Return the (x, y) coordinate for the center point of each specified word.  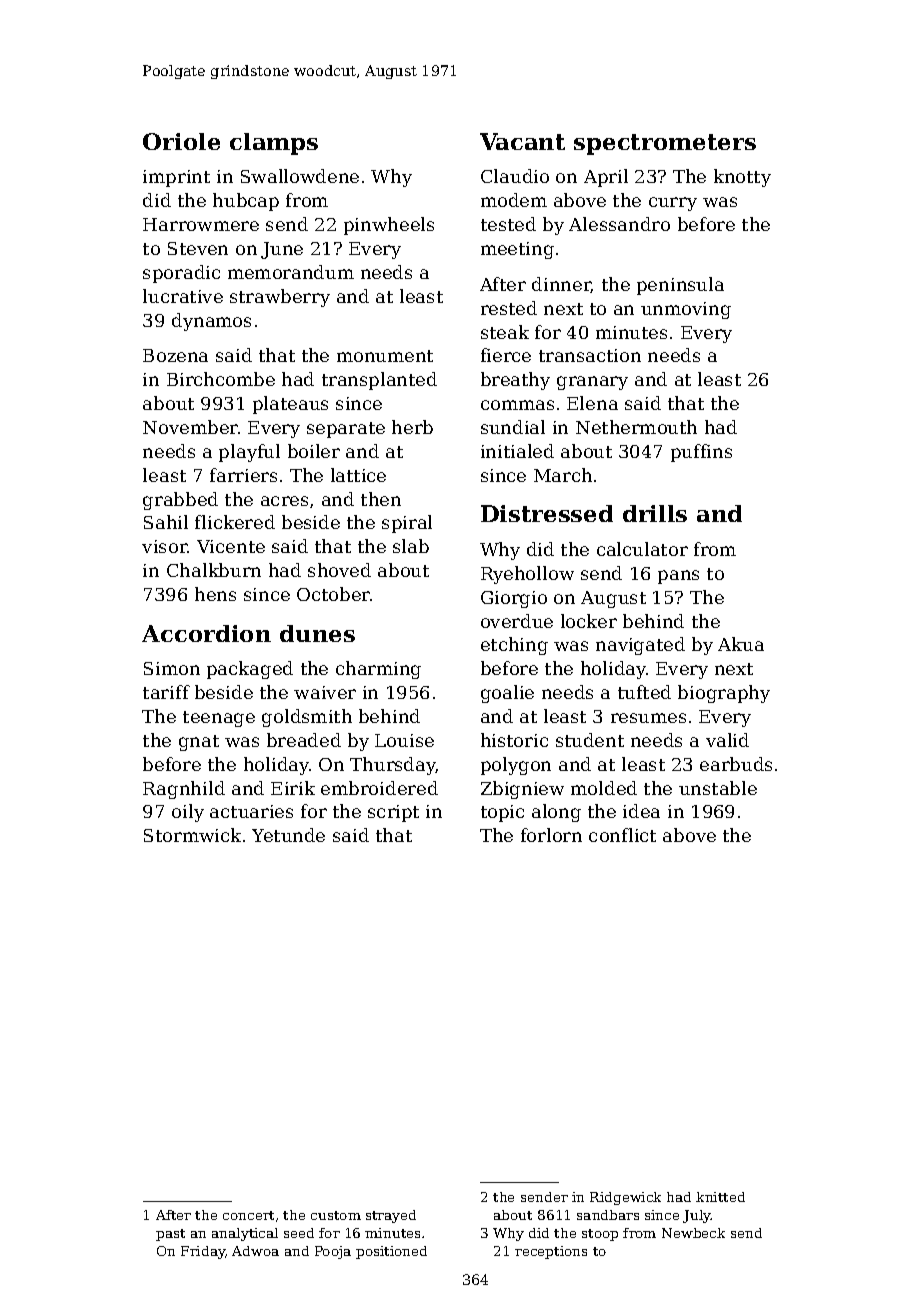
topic (502, 813)
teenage (219, 719)
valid (727, 740)
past (170, 1235)
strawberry (280, 298)
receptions (551, 1252)
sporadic (181, 274)
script (393, 813)
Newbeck (693, 1233)
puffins (701, 453)
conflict (622, 835)
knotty (742, 178)
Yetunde (288, 835)
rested (509, 308)
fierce (506, 355)
